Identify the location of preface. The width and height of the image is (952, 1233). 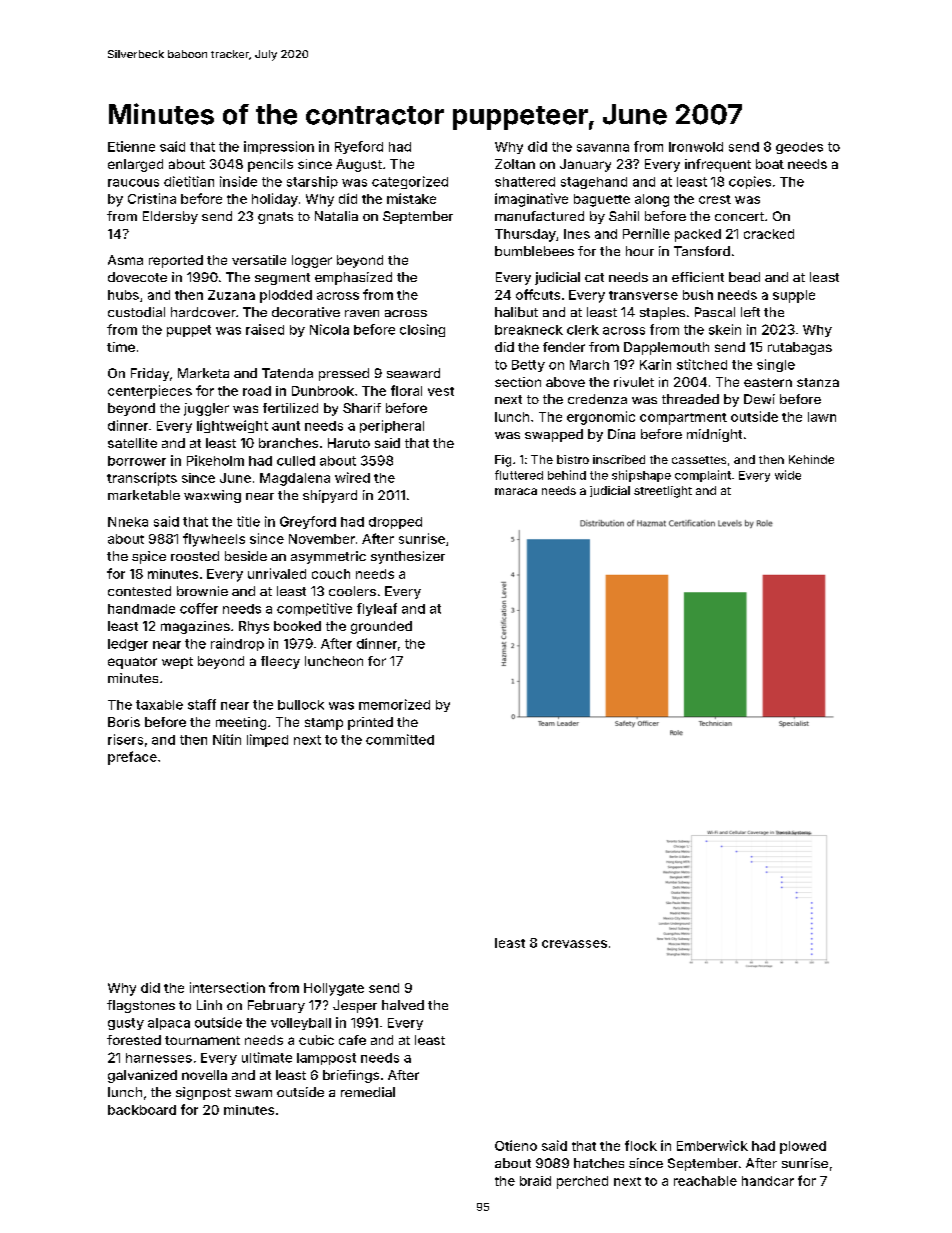
(132, 758).
